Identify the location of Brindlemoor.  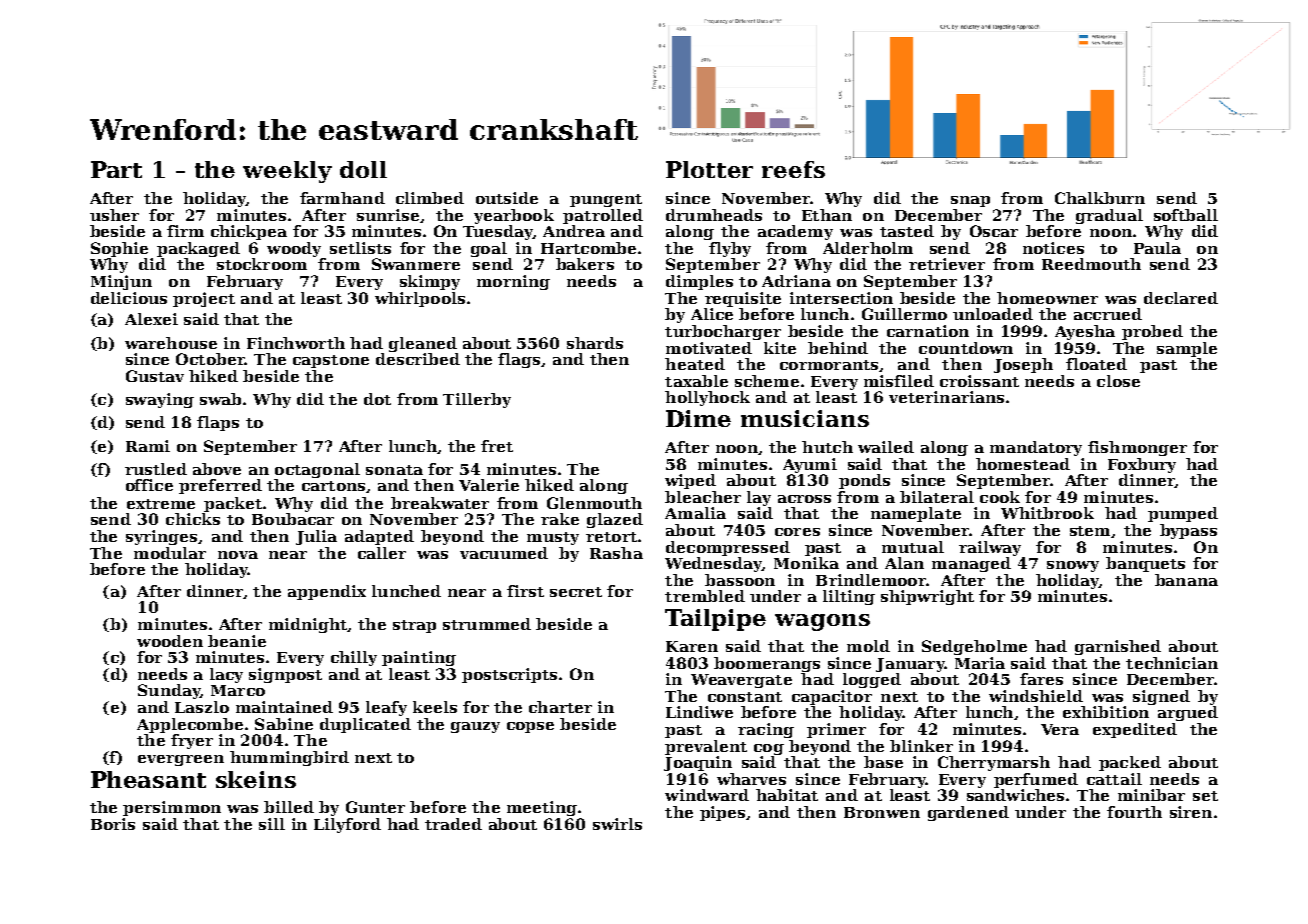
(871, 580).
